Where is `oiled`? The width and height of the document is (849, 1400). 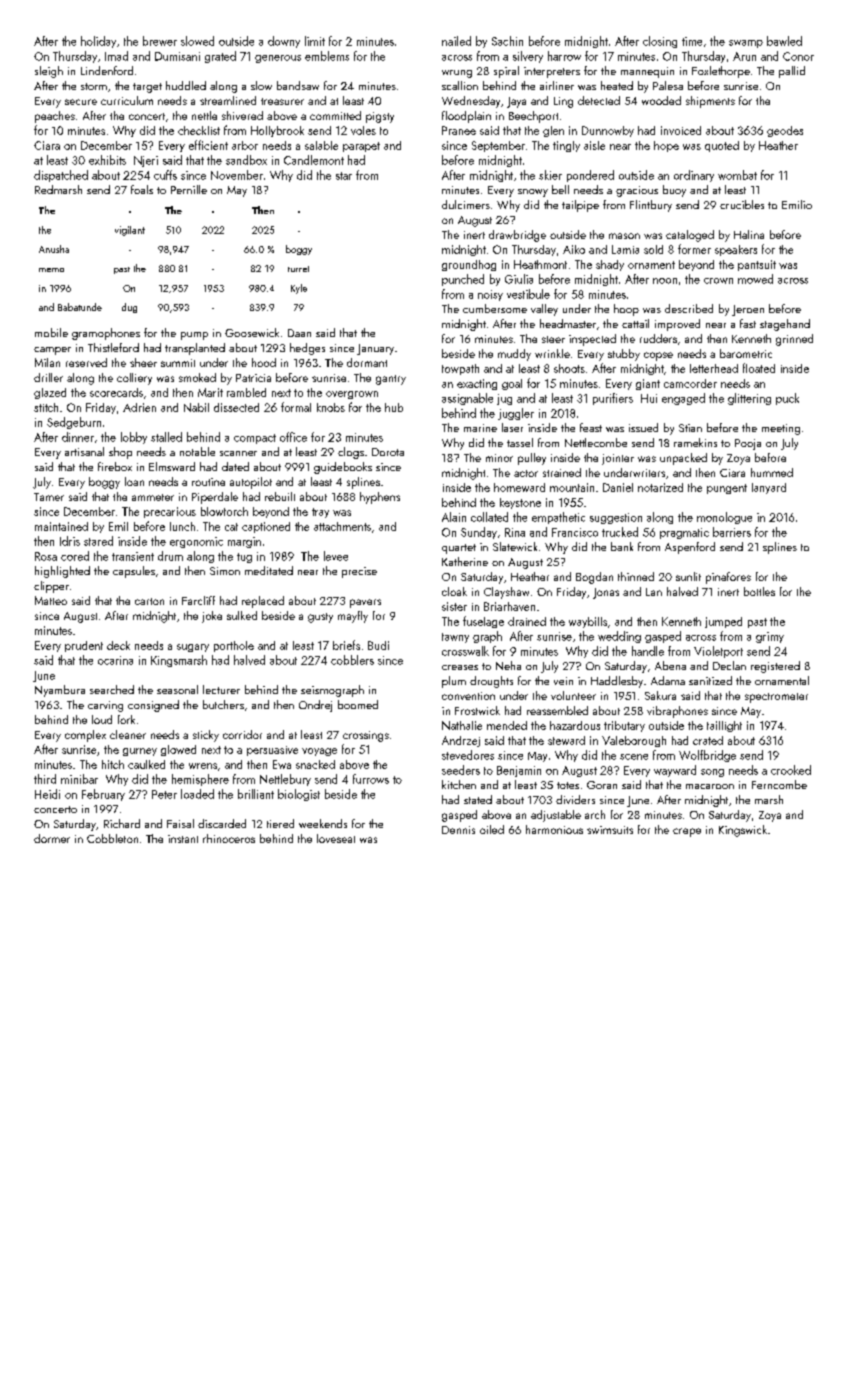 oiled is located at coordinates (492, 829).
